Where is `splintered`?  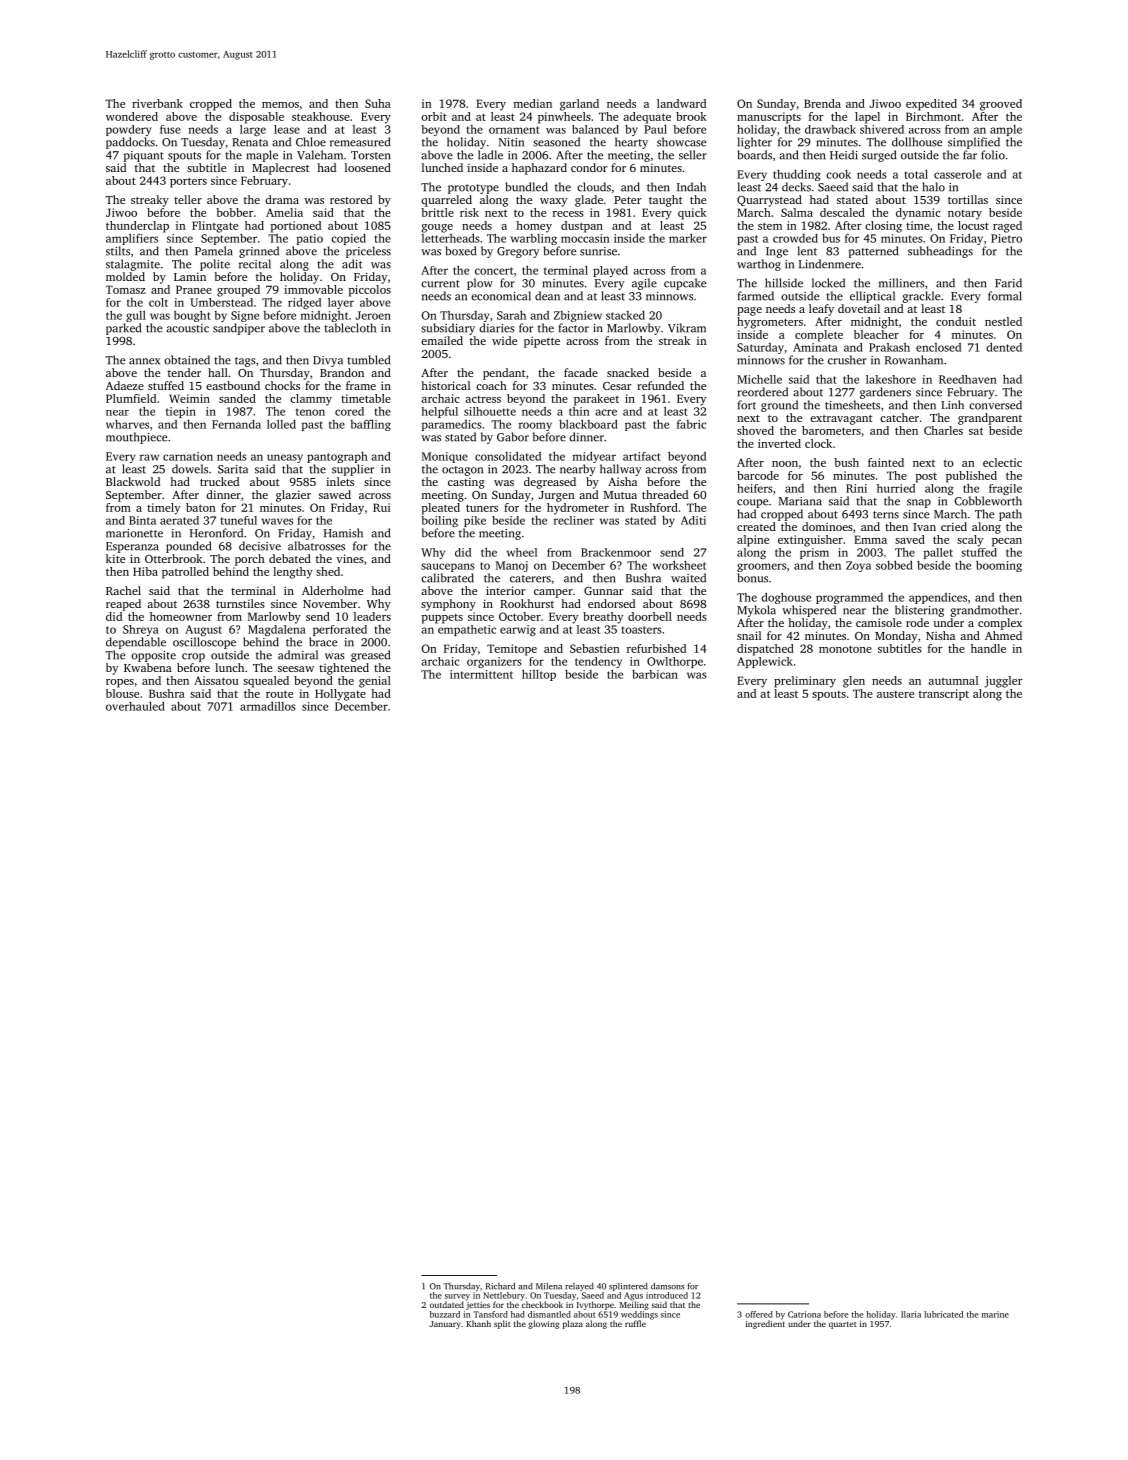 splintered is located at coordinates (628, 1287).
